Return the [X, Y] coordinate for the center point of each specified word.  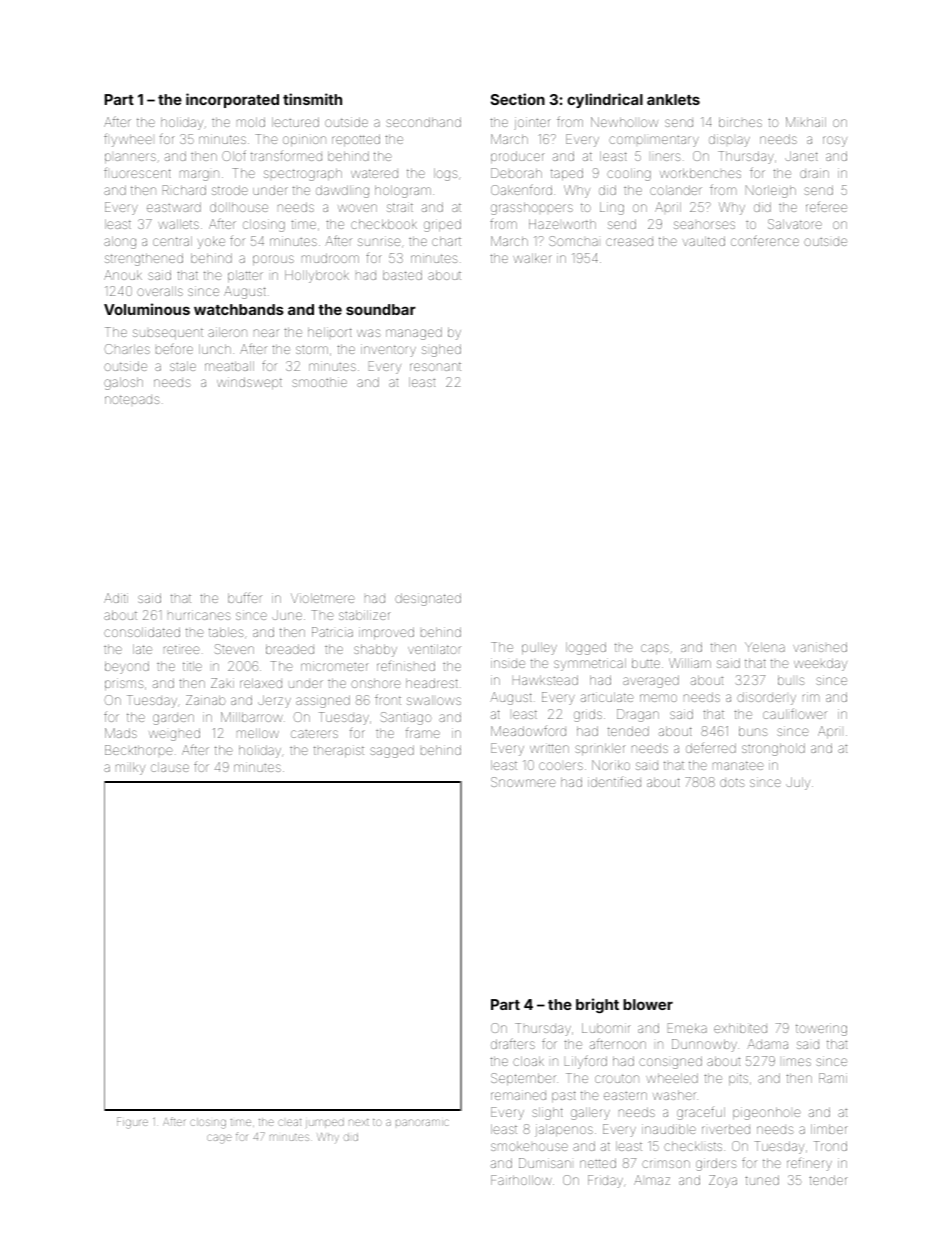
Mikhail [806, 122]
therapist [339, 751]
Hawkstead [545, 680]
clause [170, 767]
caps [655, 649]
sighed [441, 350]
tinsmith [312, 99]
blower [648, 1004]
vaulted [704, 241]
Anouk [123, 275]
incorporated [232, 100]
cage [219, 1139]
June [287, 615]
